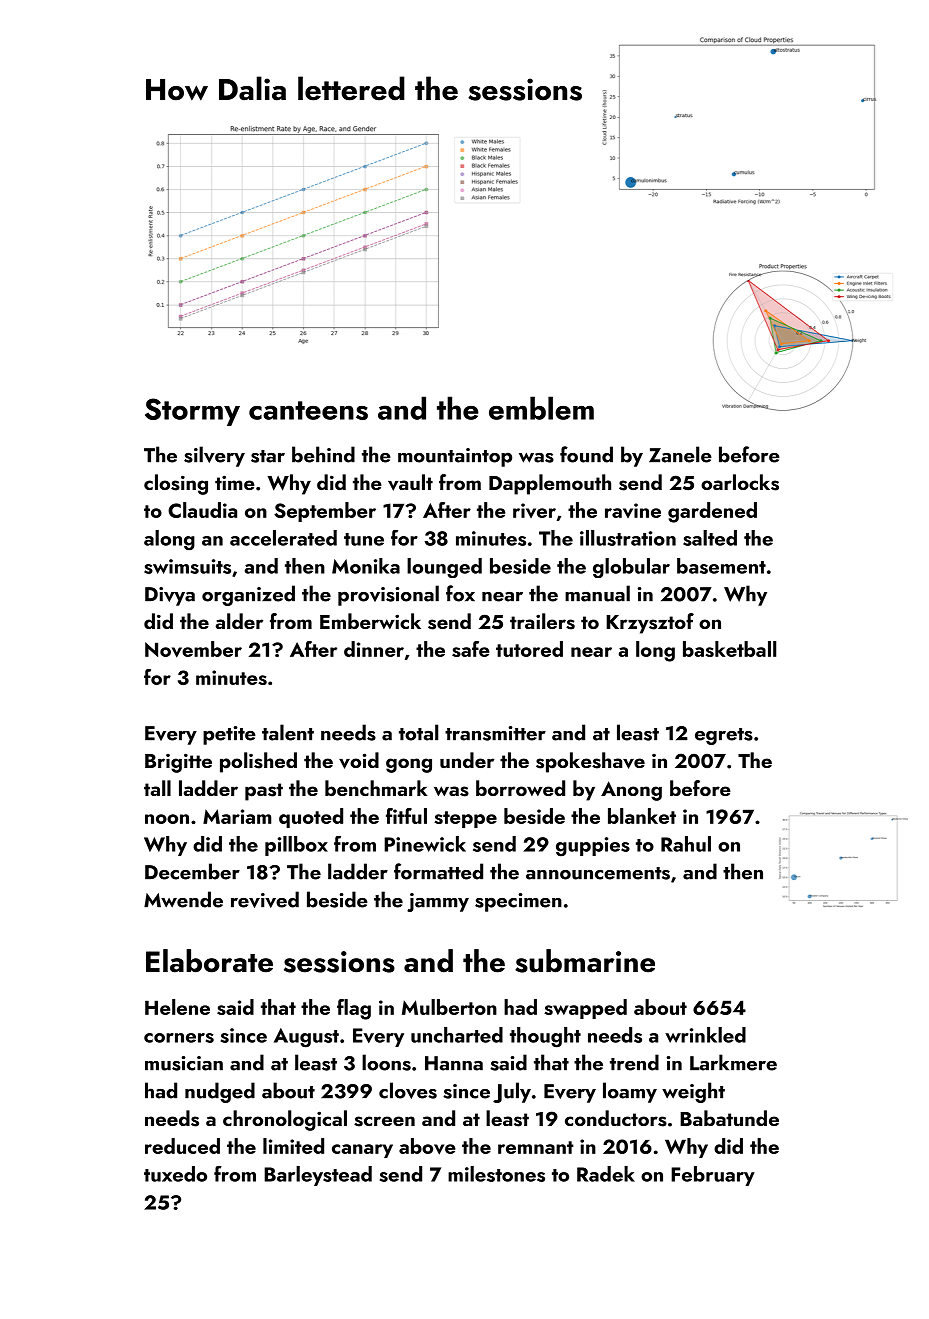  What do you see at coordinates (182, 1146) in the screenshot?
I see `reduced` at bounding box center [182, 1146].
